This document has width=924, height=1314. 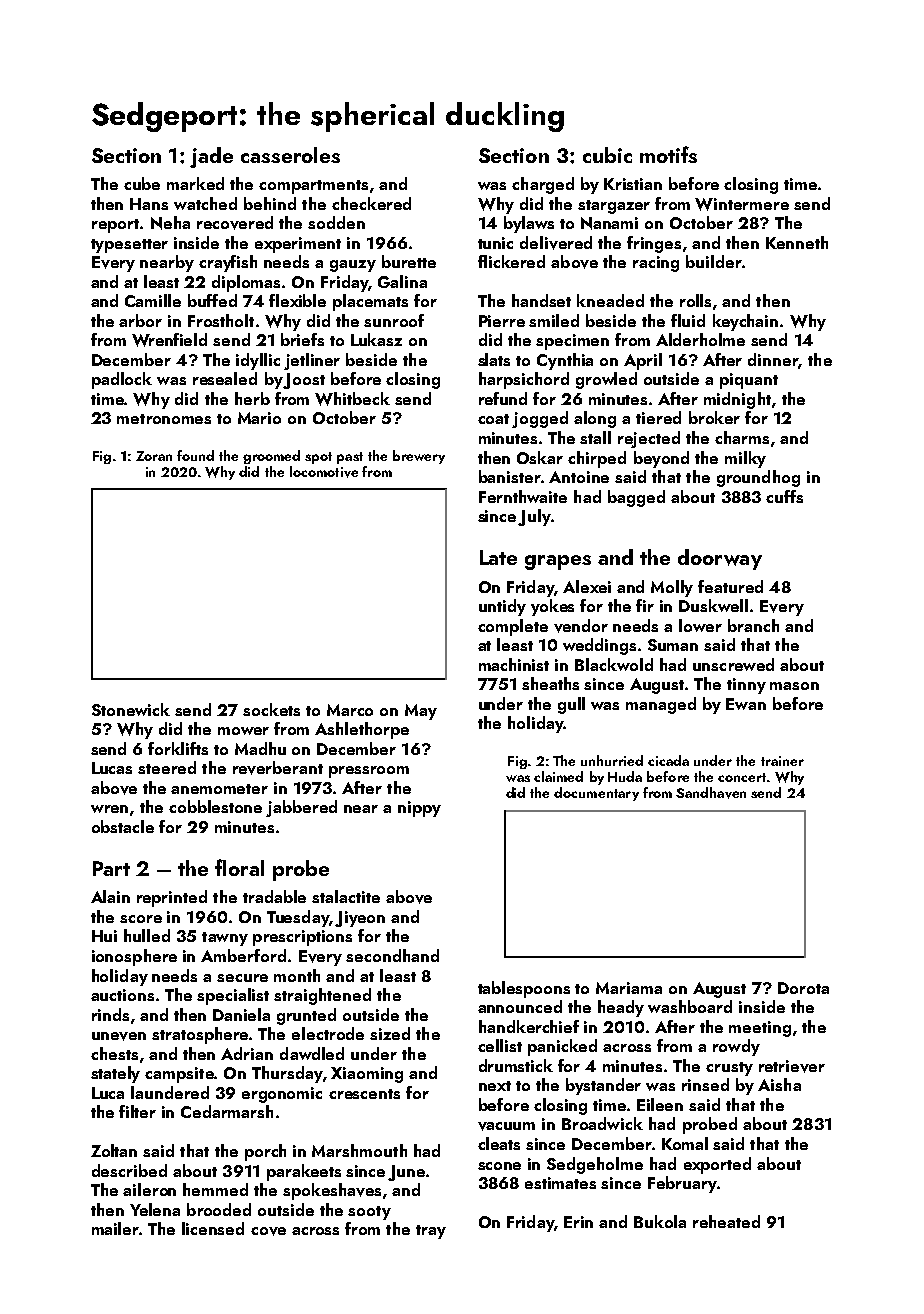 I want to click on mason, so click(x=794, y=686).
